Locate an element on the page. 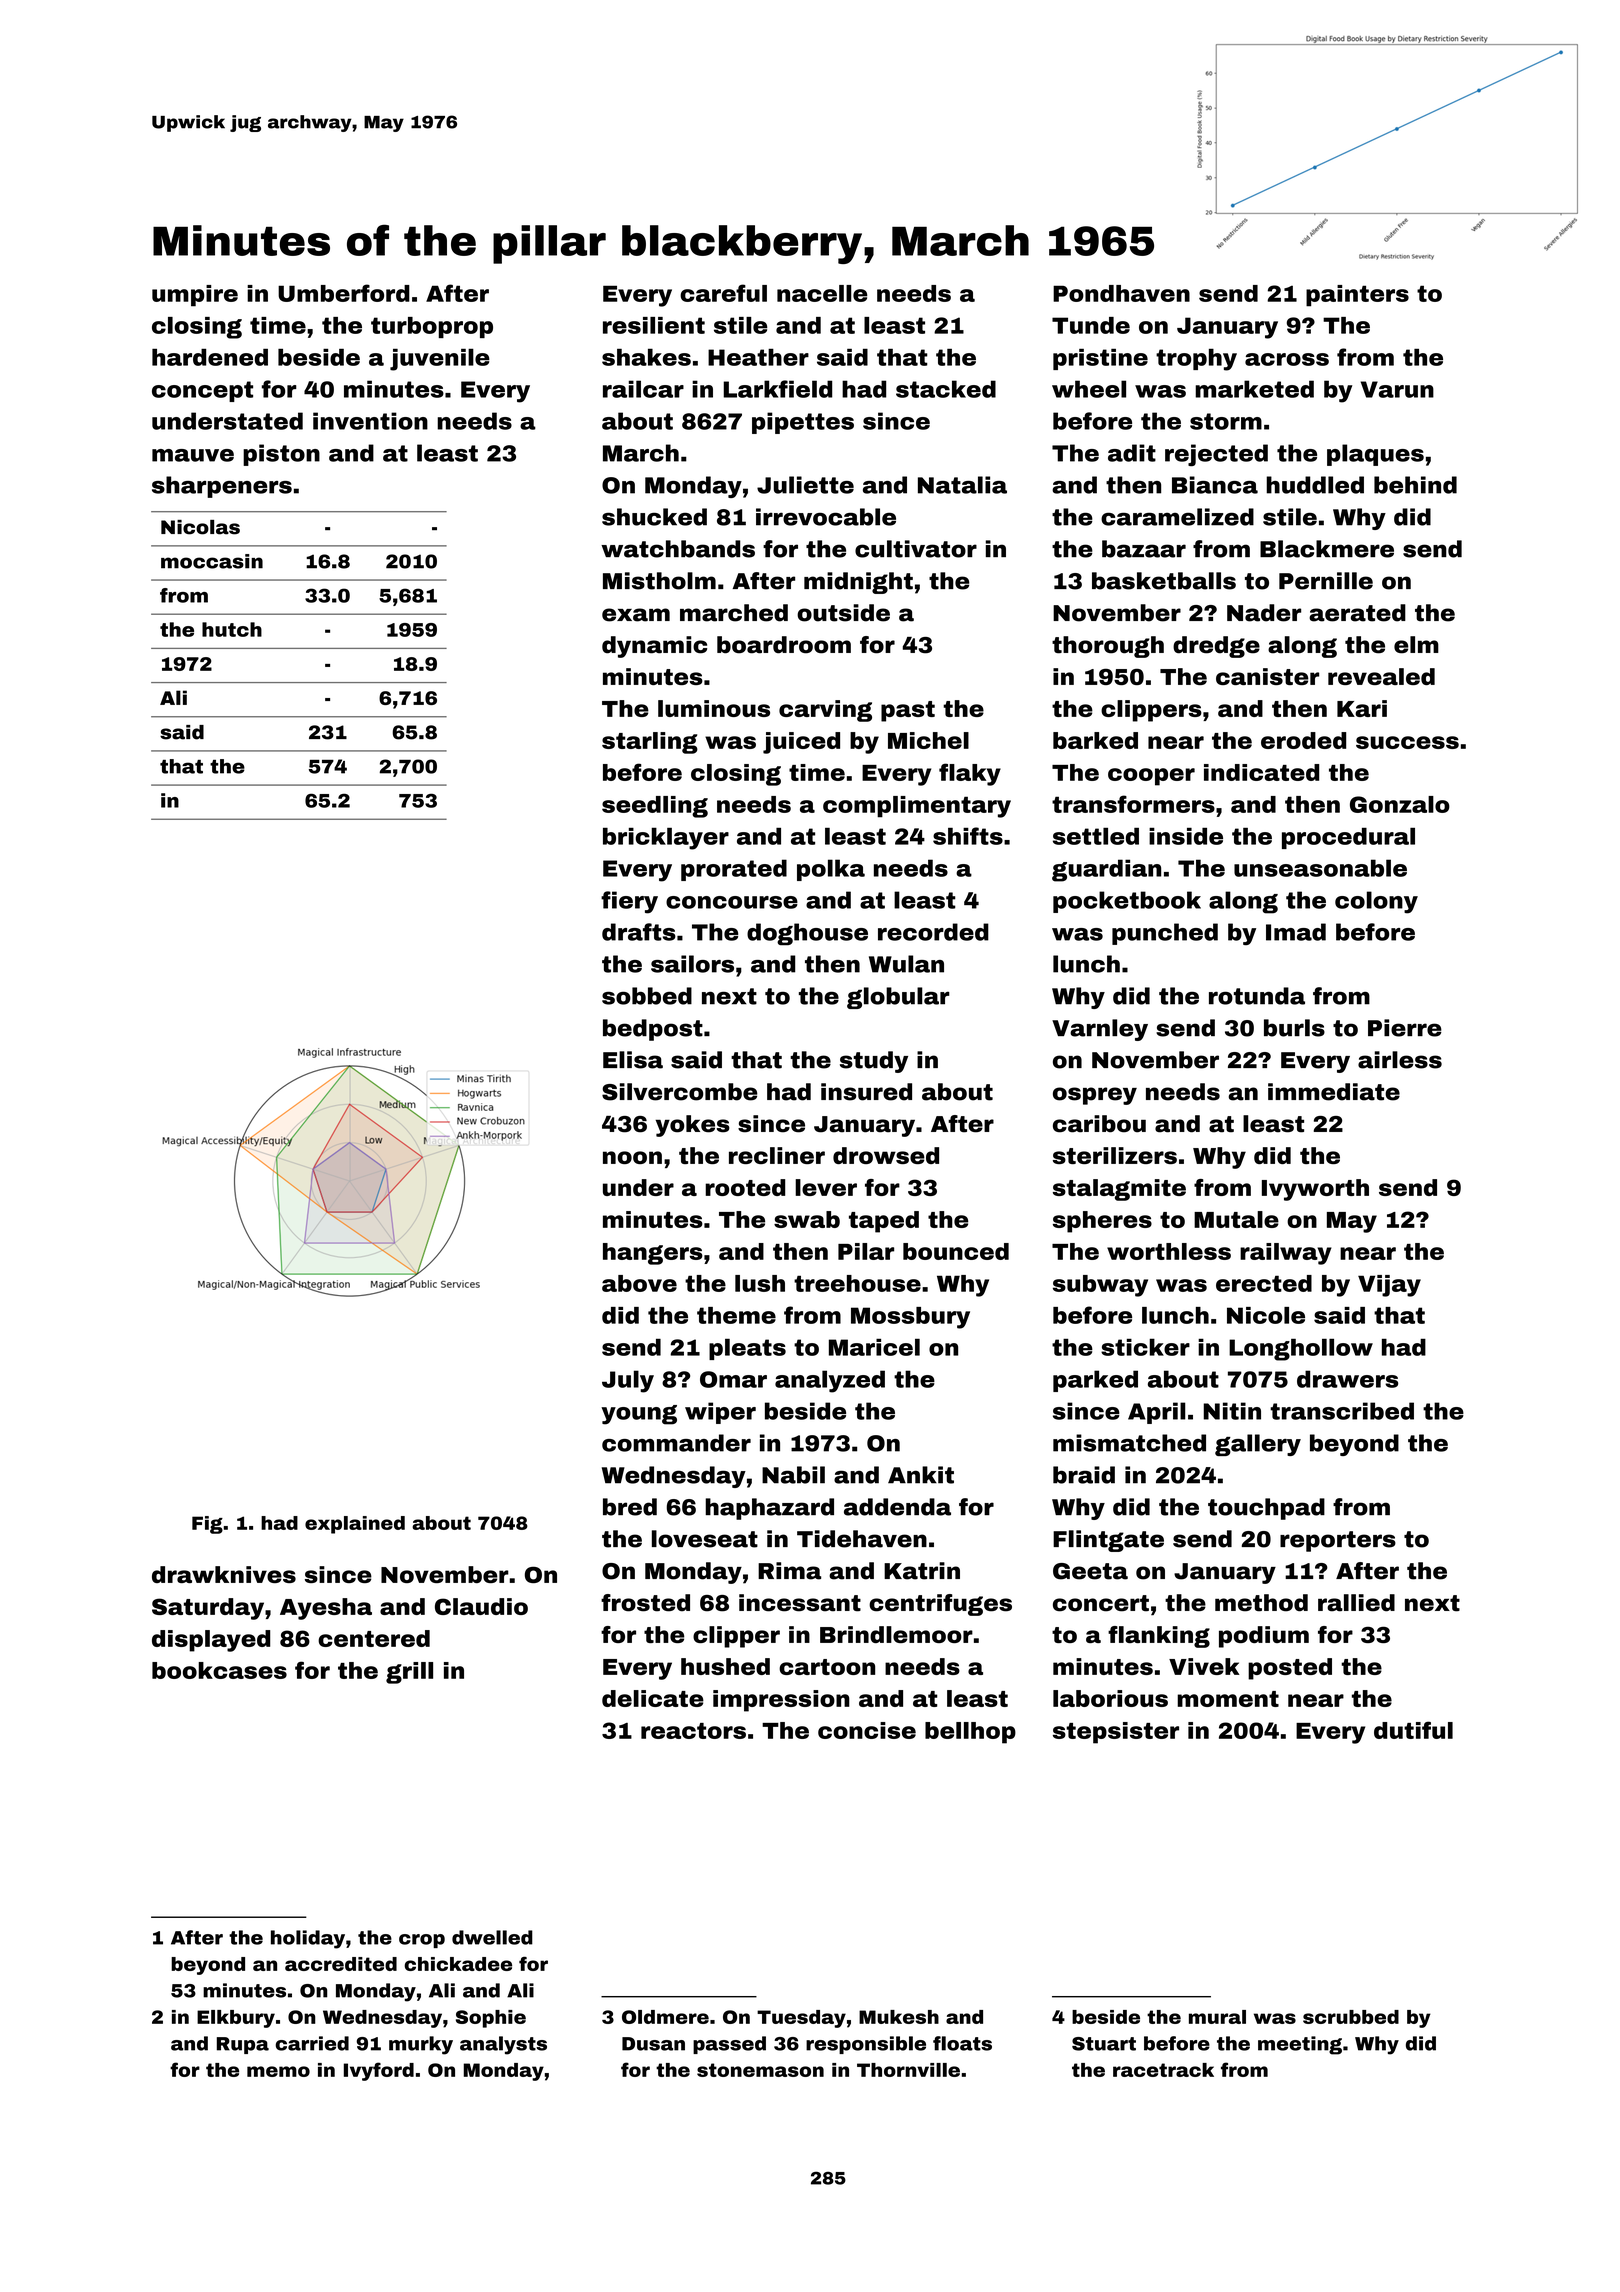 The image size is (1620, 2292). Mukesh is located at coordinates (899, 2017).
